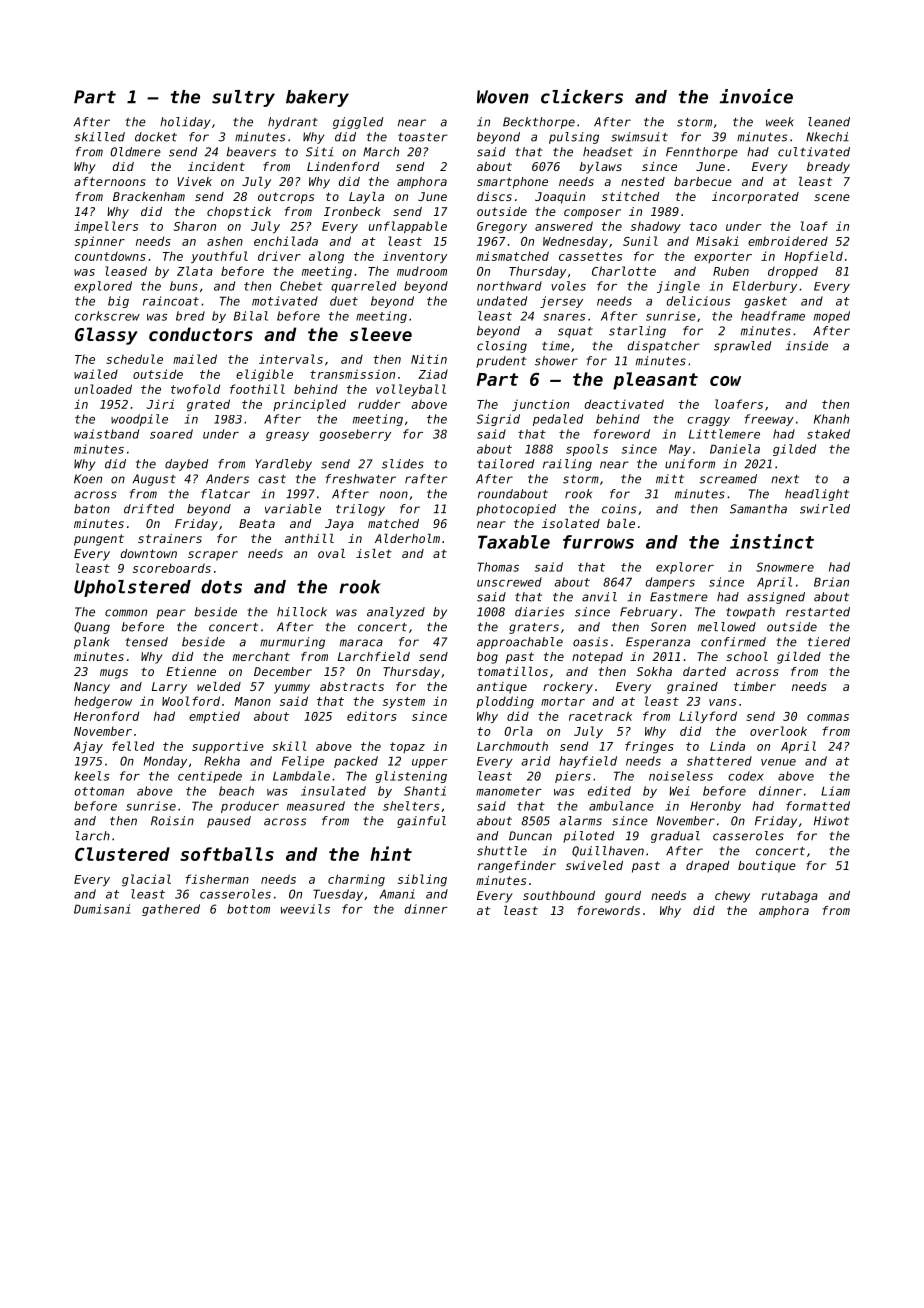 The image size is (924, 1308). Describe the element at coordinates (600, 716) in the image. I see `racetrack` at that location.
